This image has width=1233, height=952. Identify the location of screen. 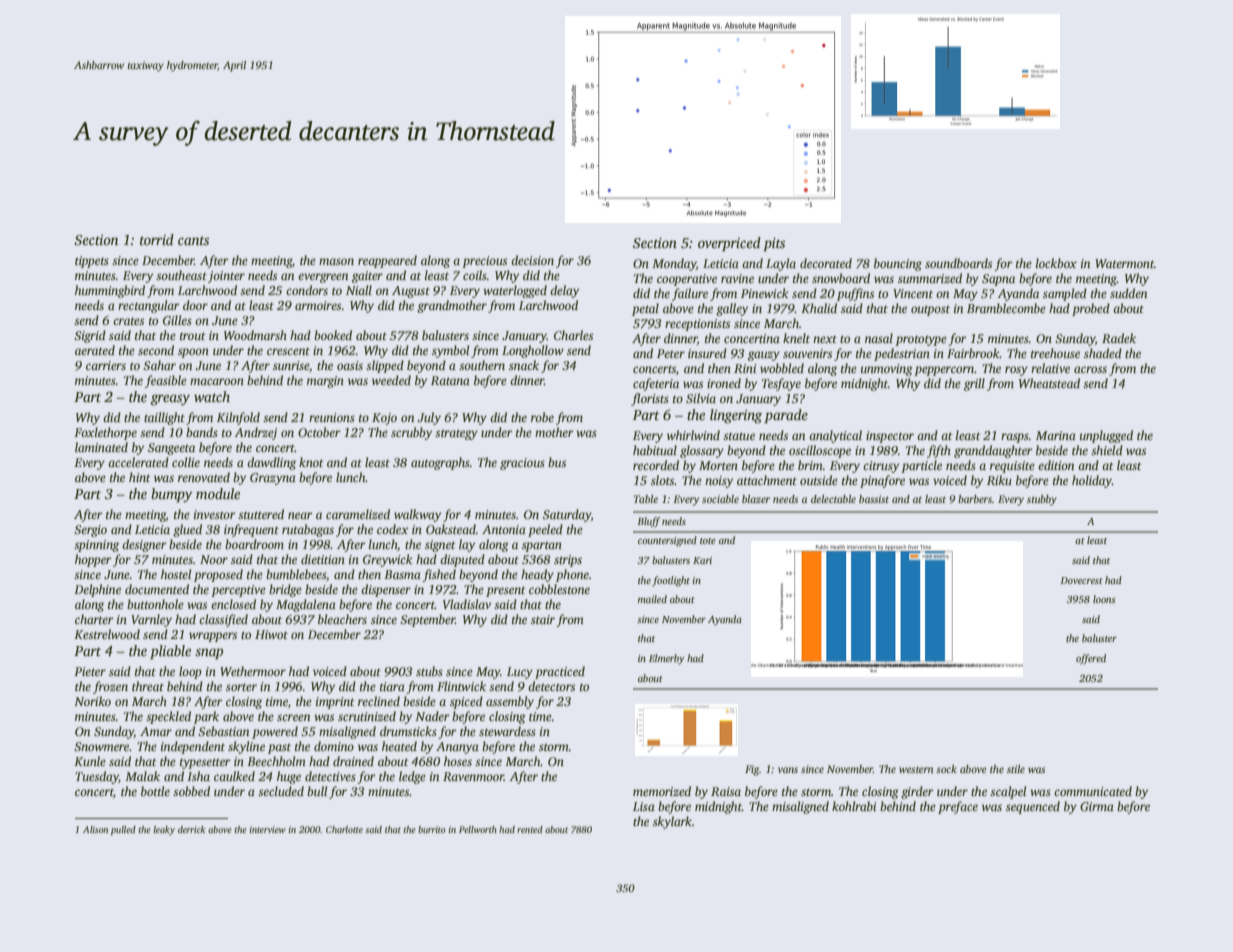
(293, 717).
